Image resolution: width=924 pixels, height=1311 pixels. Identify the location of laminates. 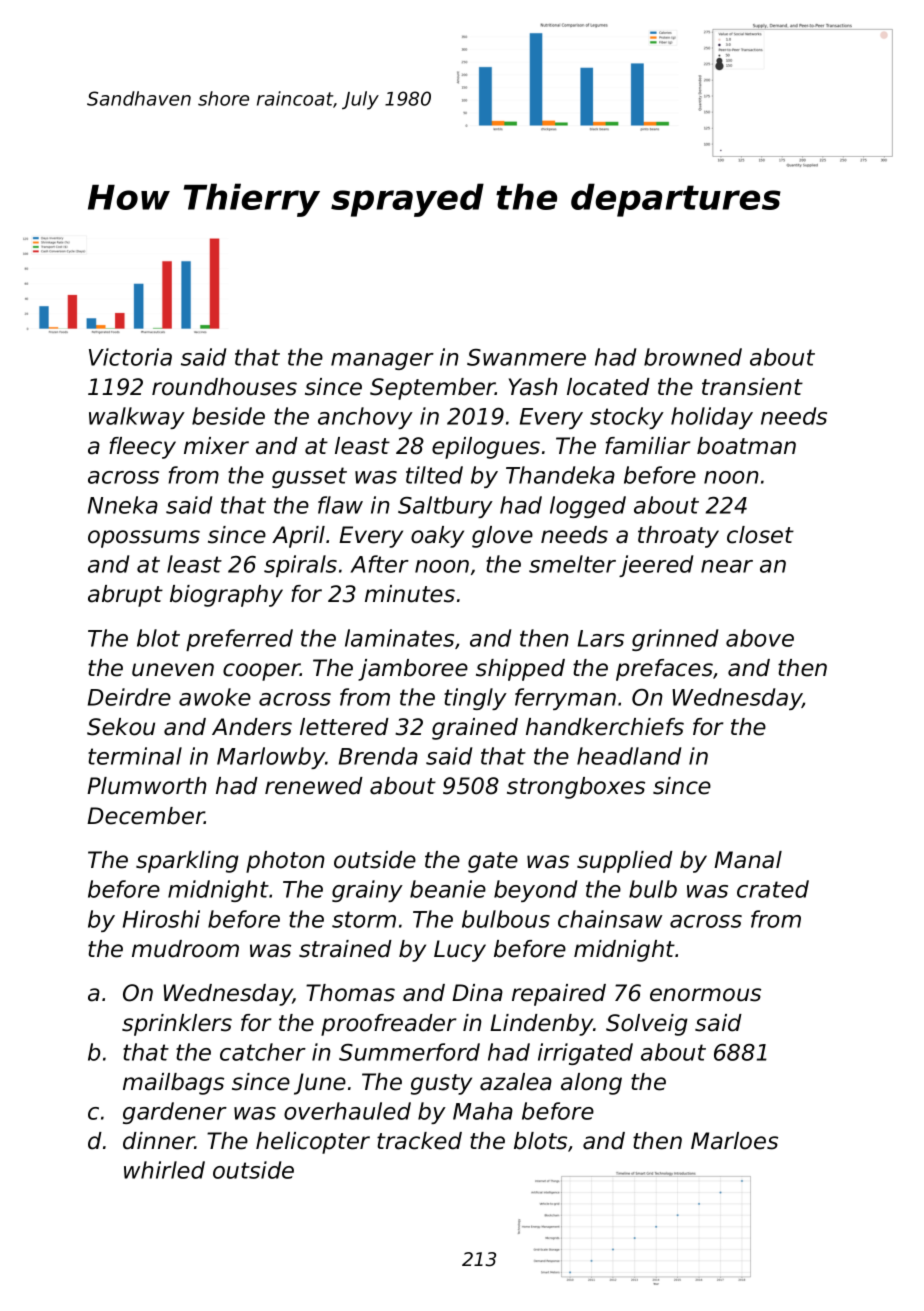
(399, 638).
